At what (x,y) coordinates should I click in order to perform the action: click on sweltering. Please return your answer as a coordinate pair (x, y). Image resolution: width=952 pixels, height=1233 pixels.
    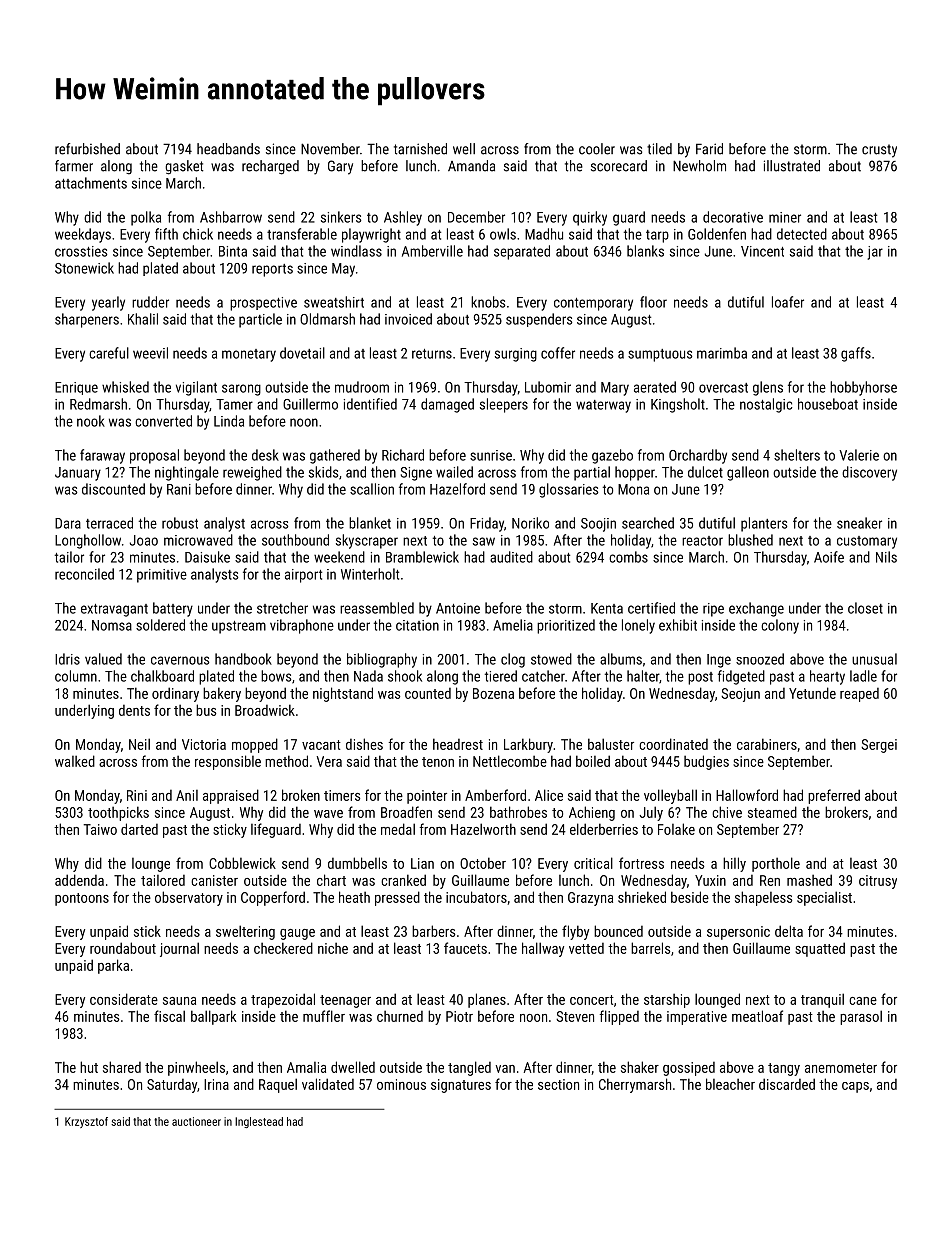
    Looking at the image, I should click on (245, 932).
